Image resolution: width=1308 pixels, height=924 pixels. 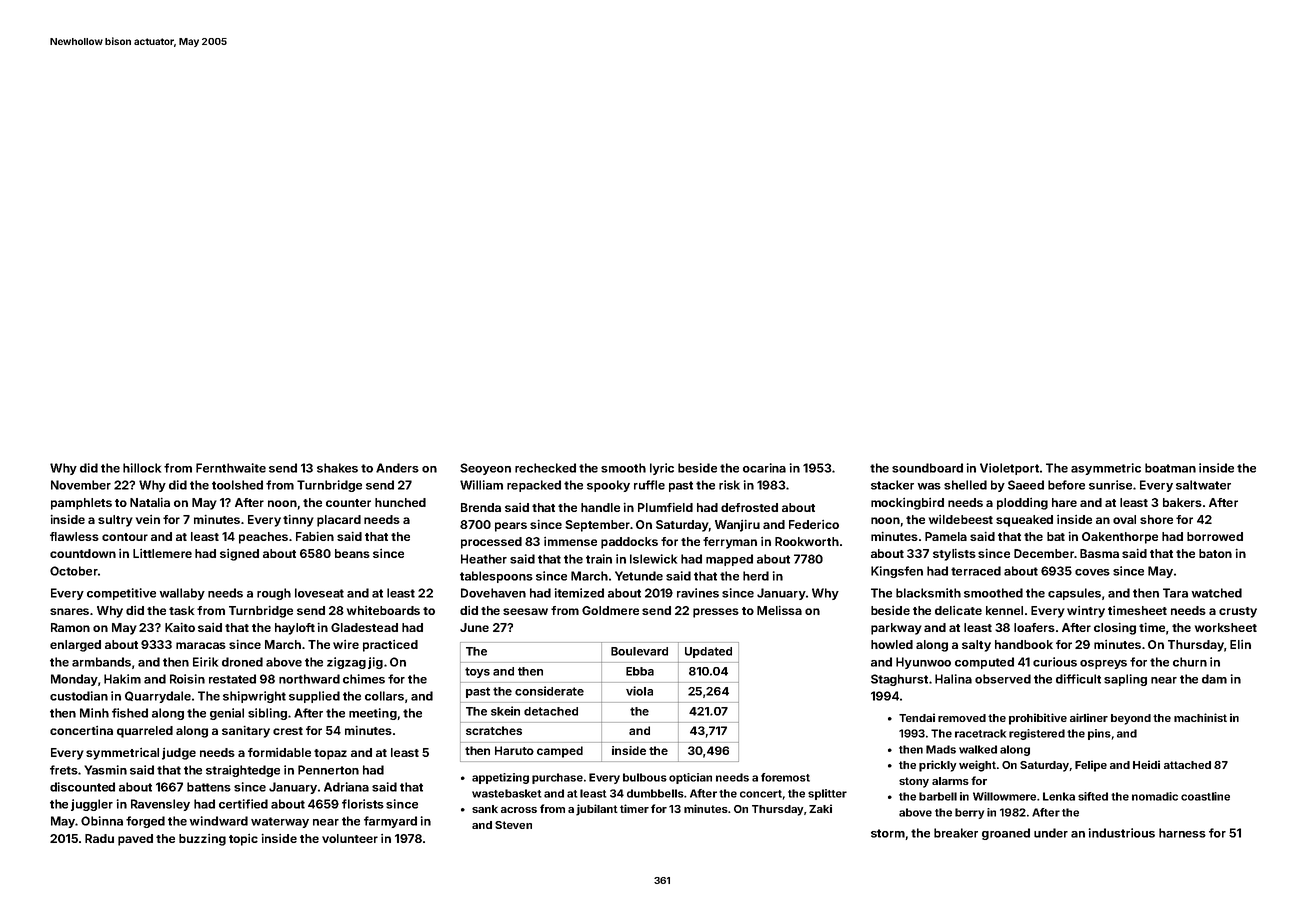 What do you see at coordinates (142, 468) in the screenshot?
I see `hillock` at bounding box center [142, 468].
